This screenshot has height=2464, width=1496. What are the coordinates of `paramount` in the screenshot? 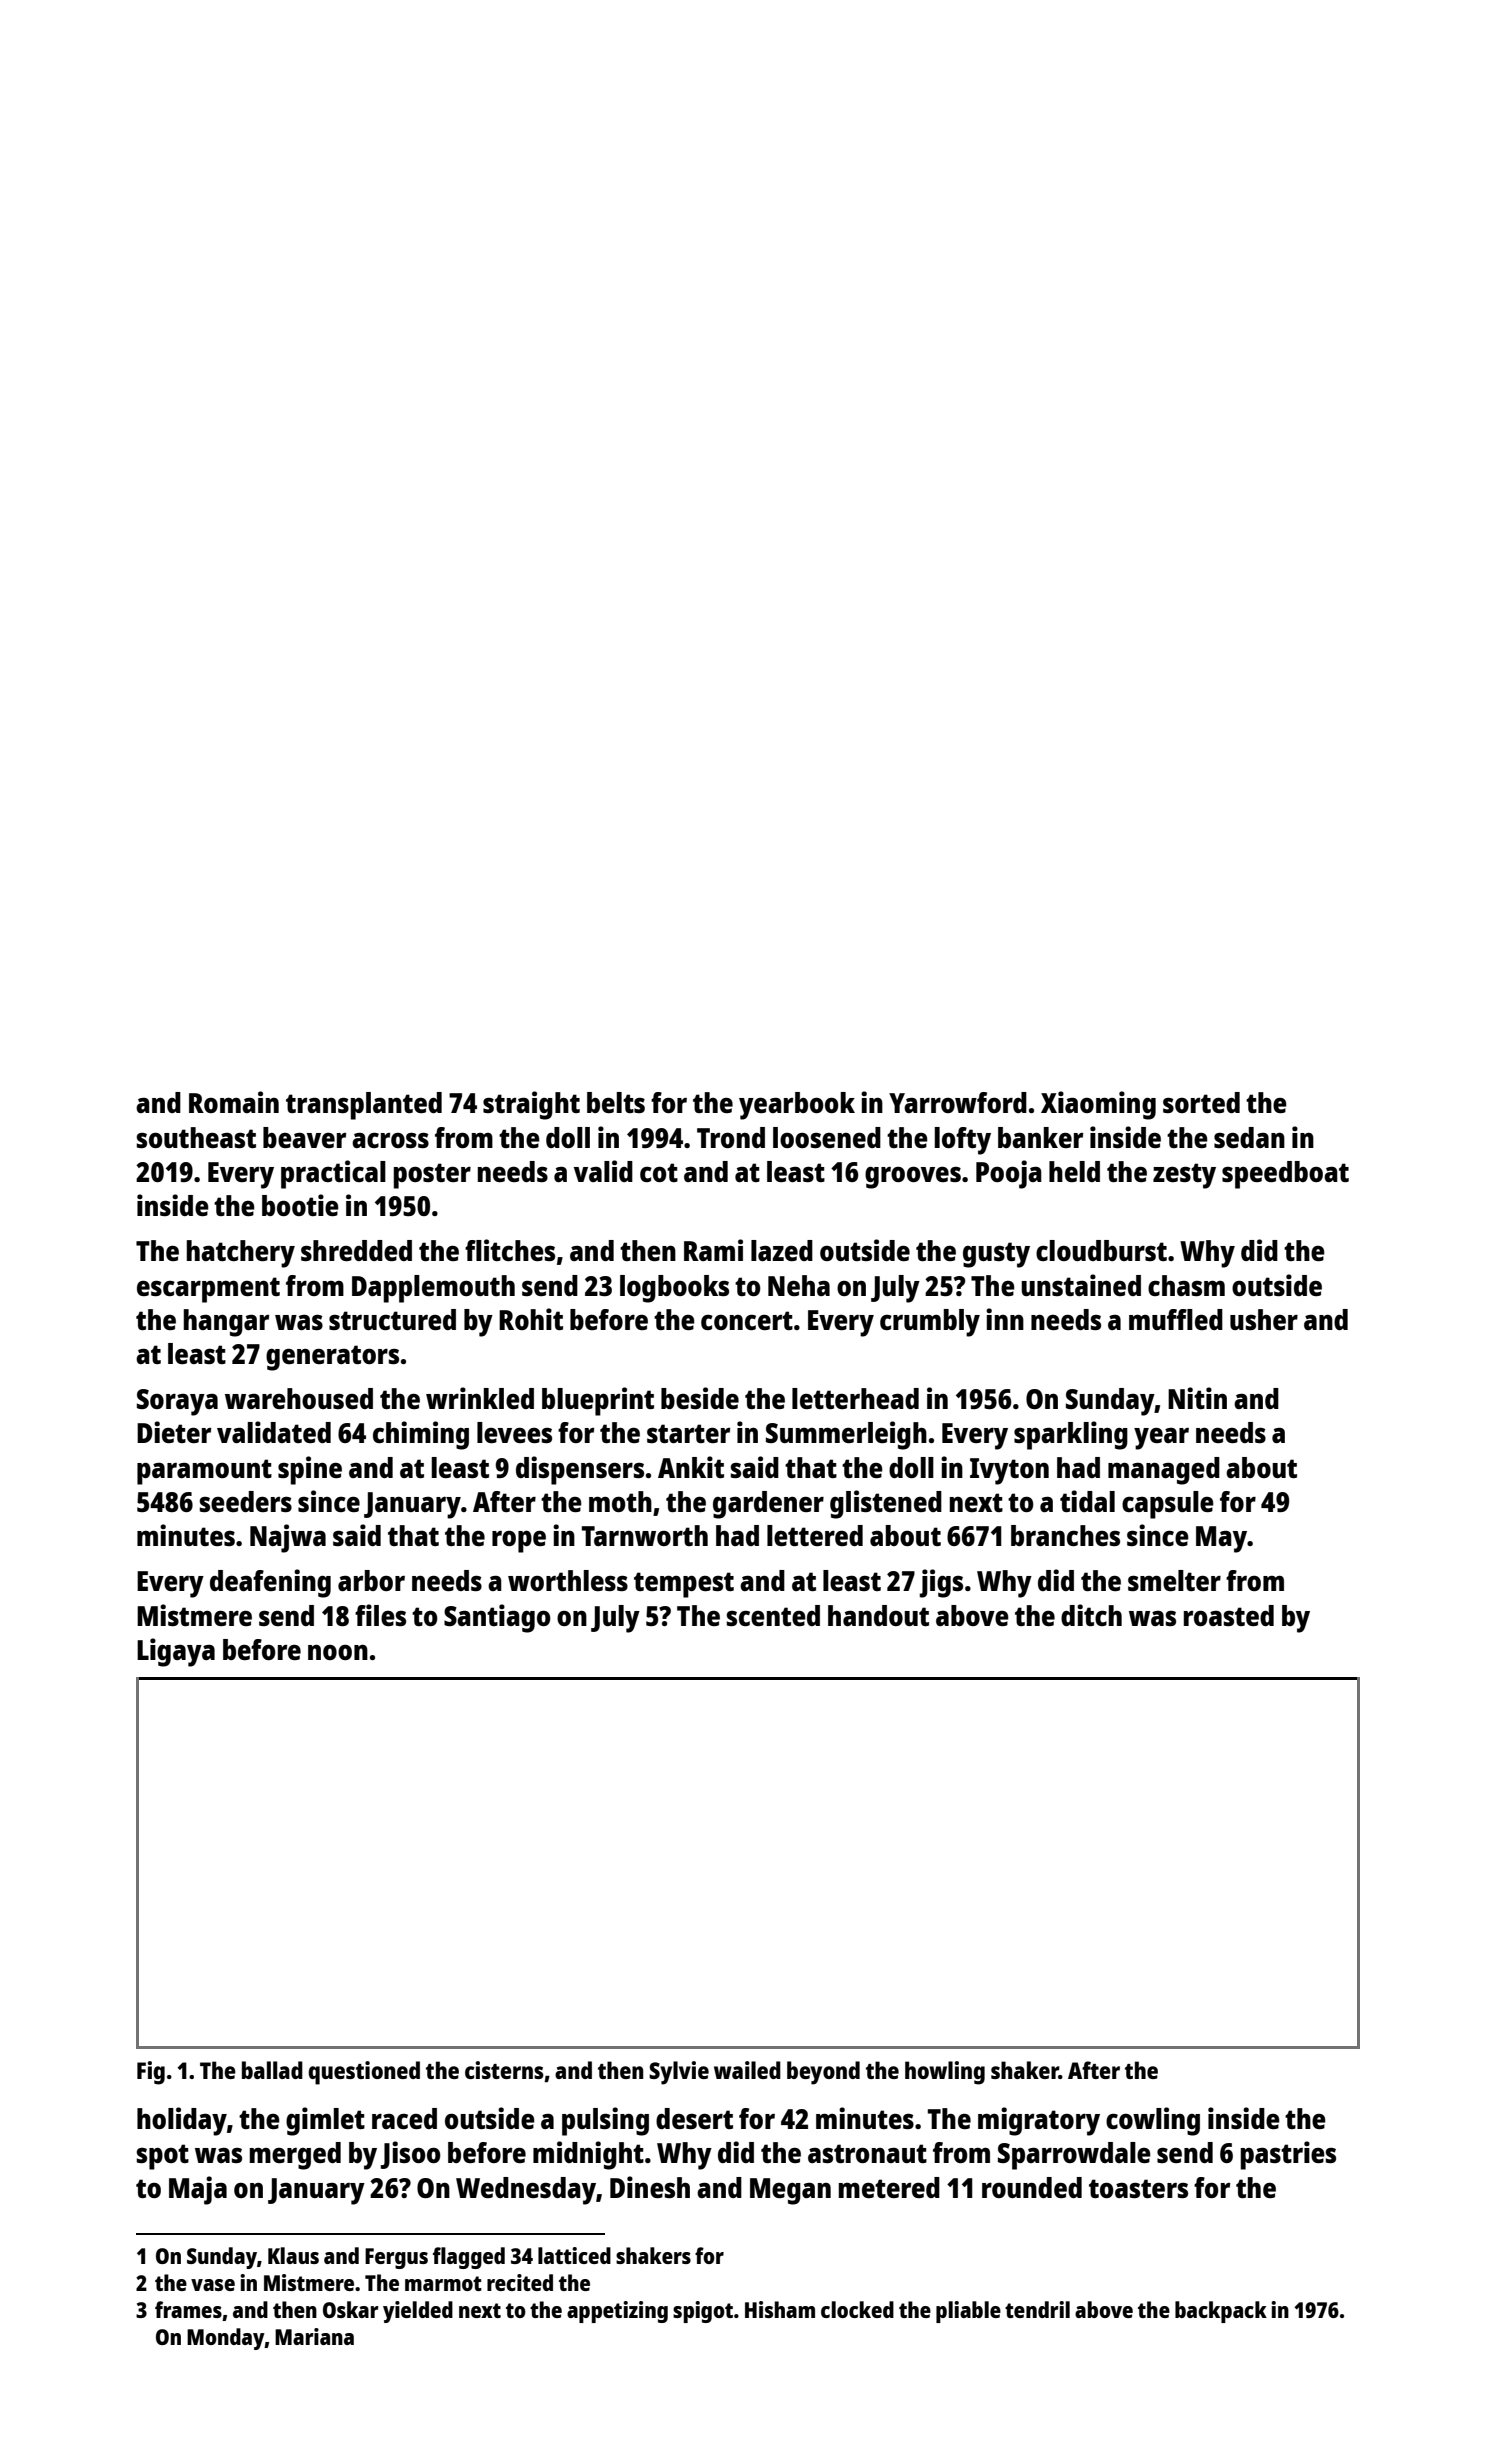 It's located at (204, 1472).
